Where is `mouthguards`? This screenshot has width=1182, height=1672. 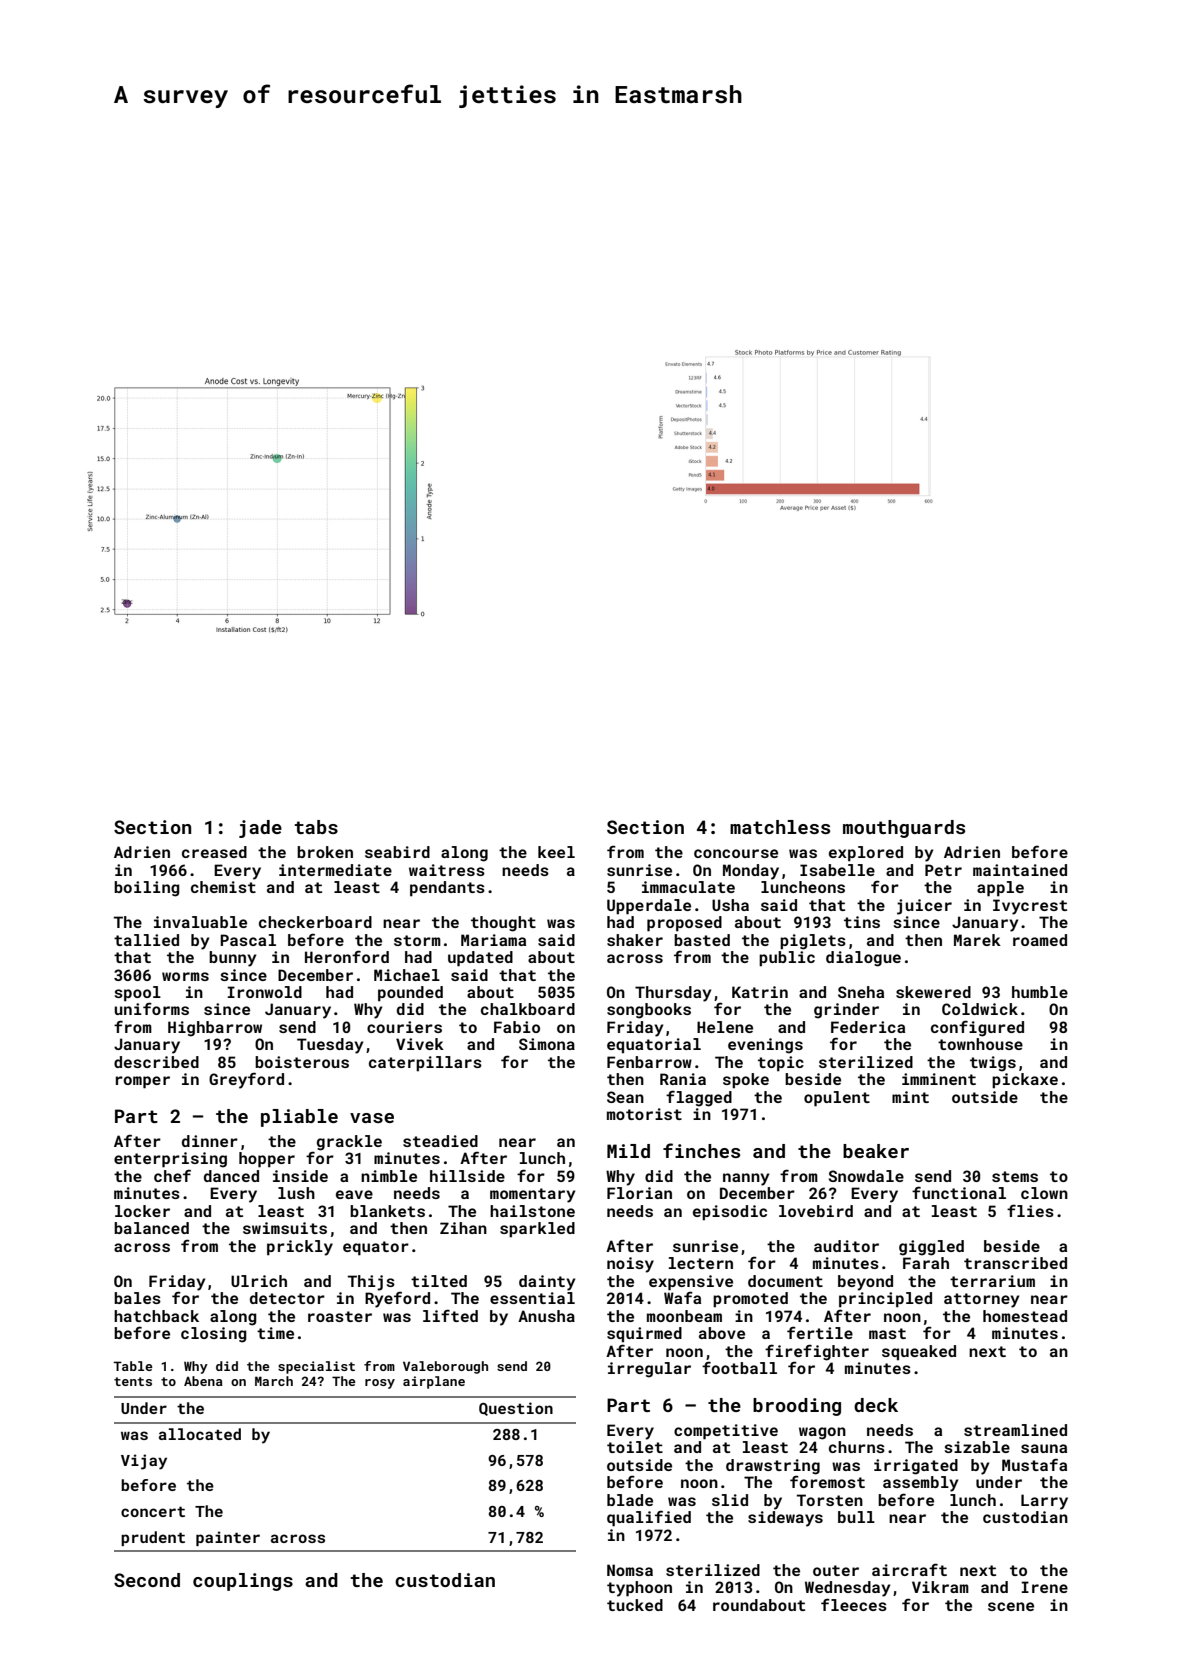 mouthguards is located at coordinates (904, 829).
